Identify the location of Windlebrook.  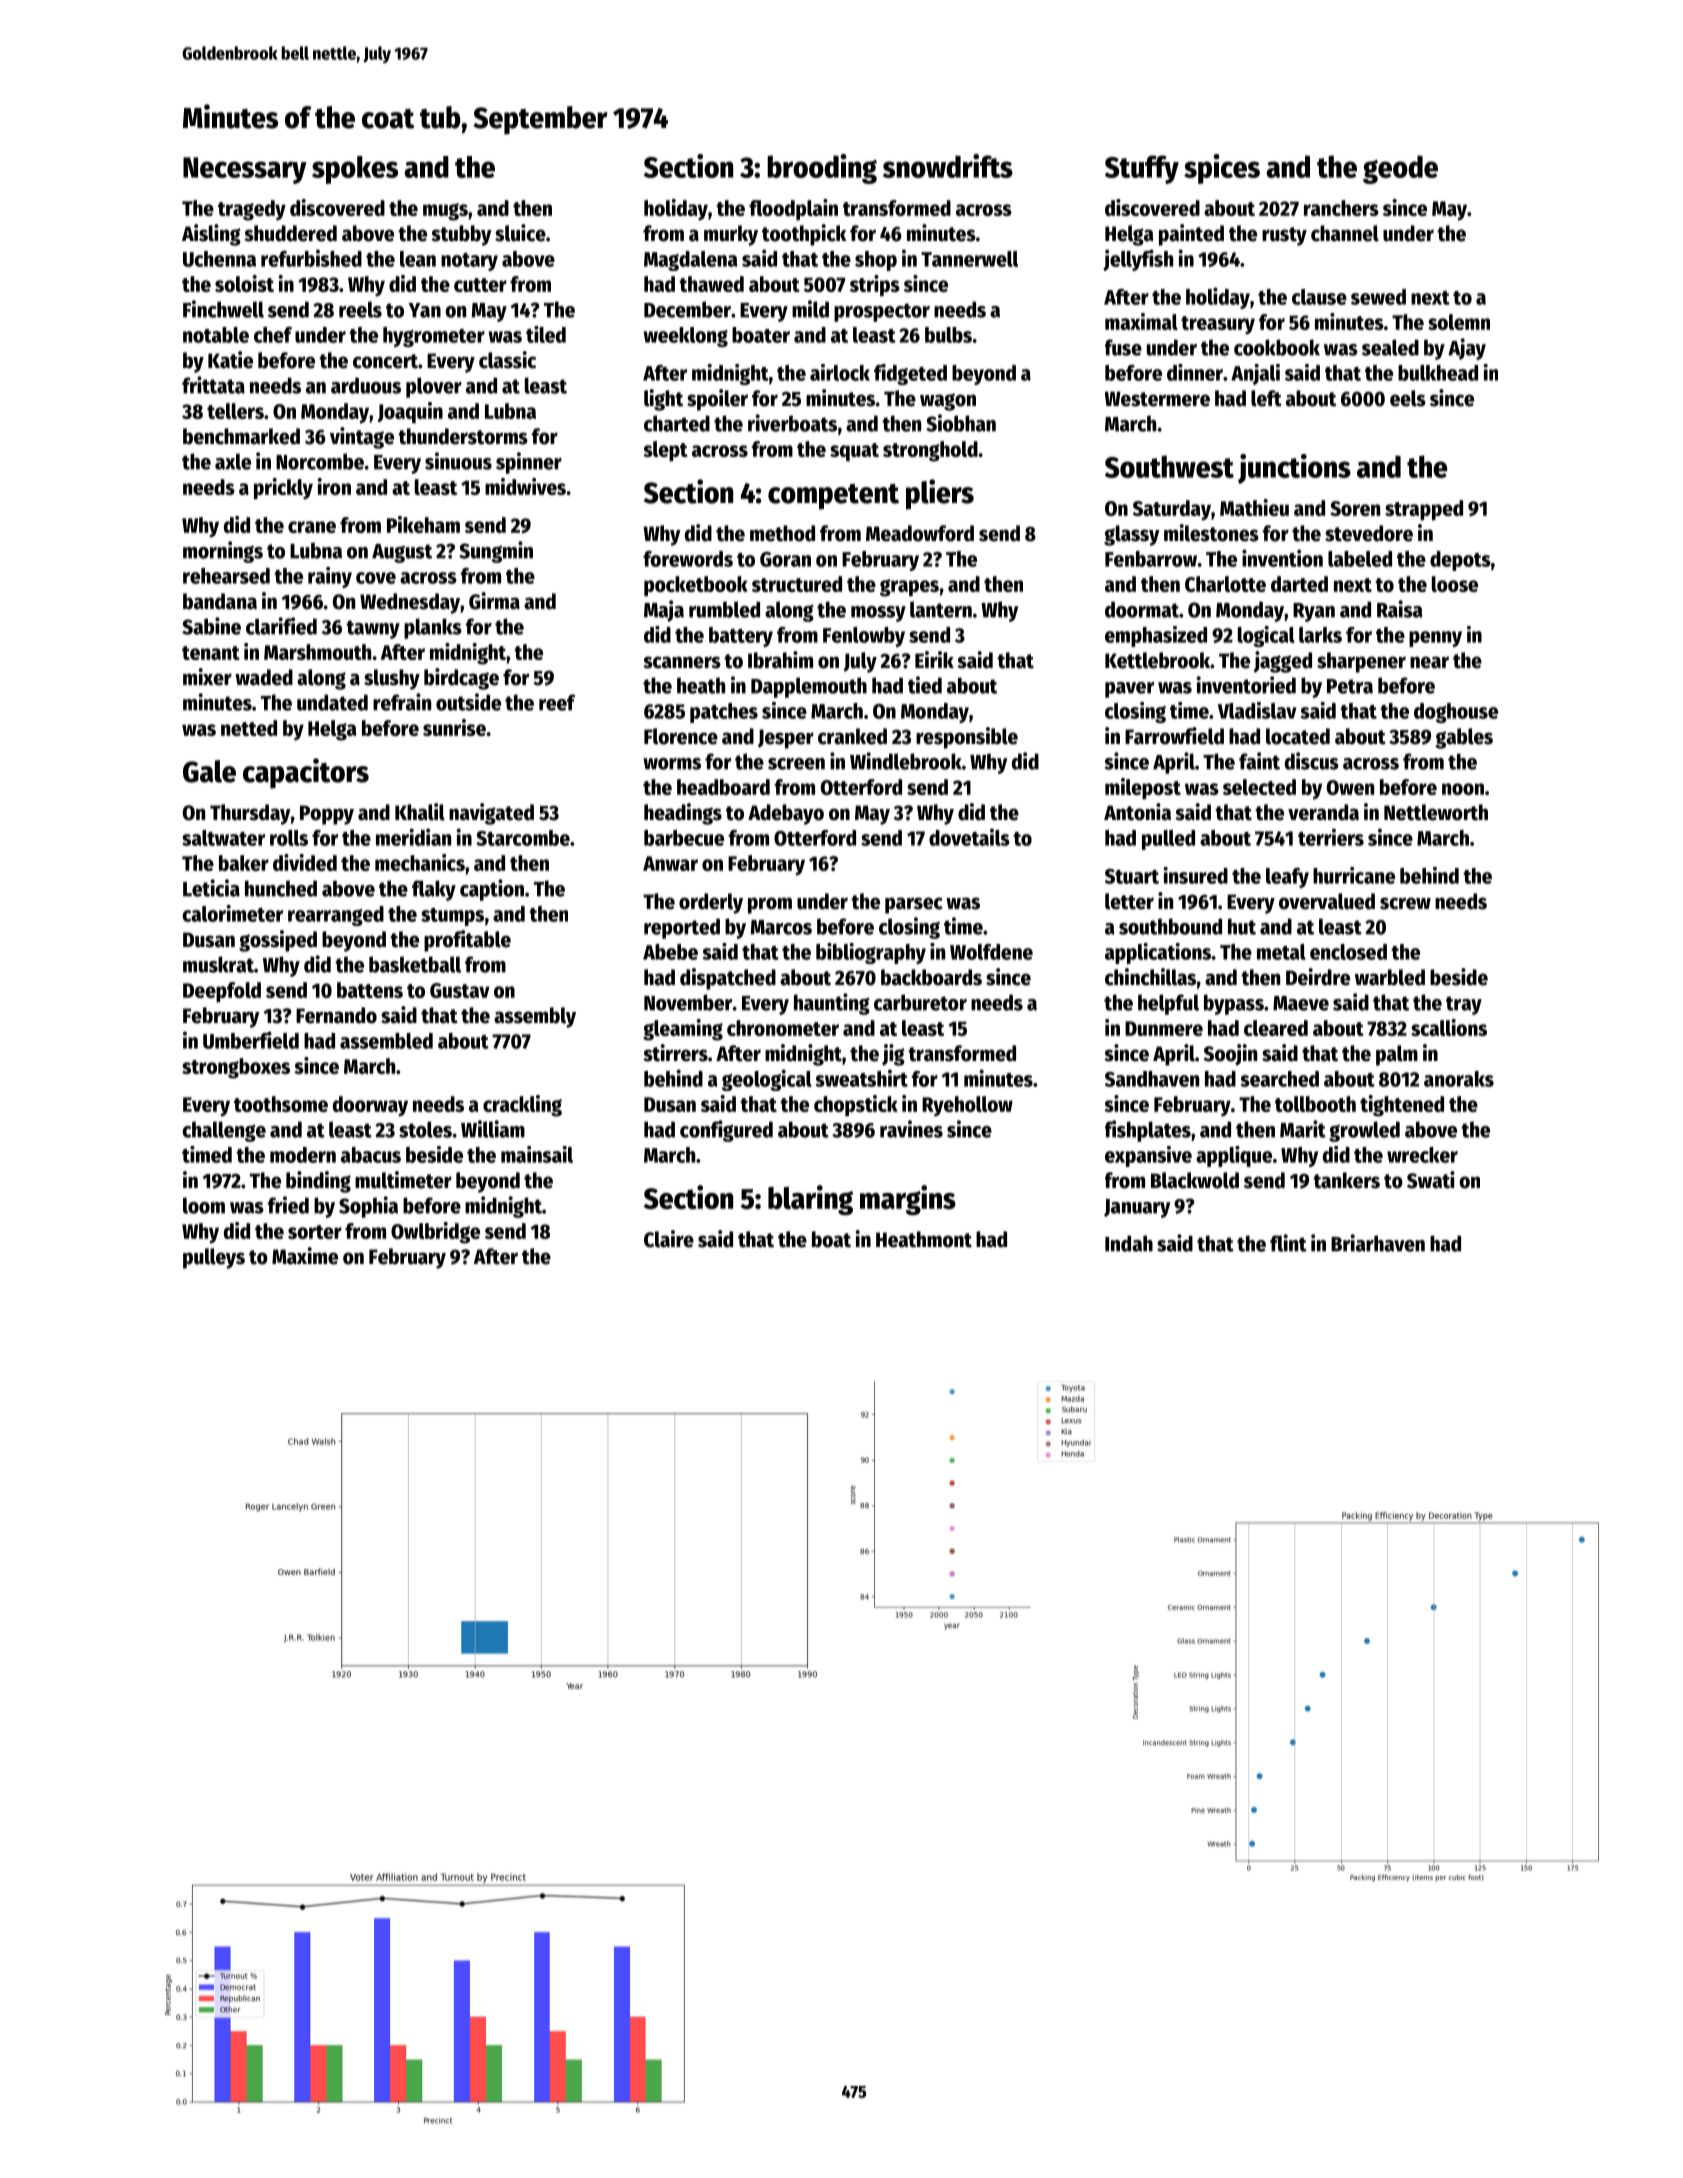
(906, 761).
